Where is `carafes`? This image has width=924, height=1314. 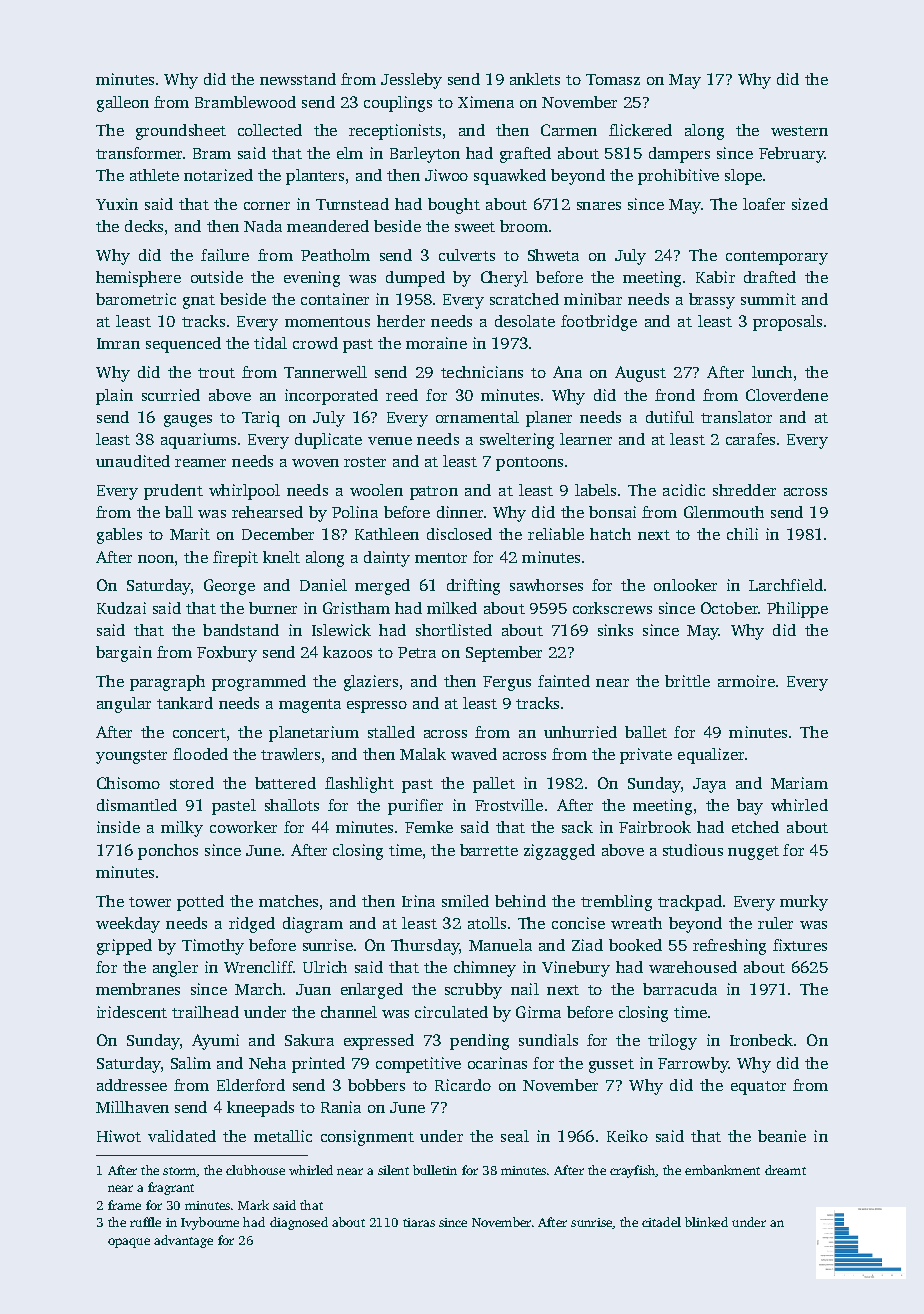 carafes is located at coordinates (750, 439).
